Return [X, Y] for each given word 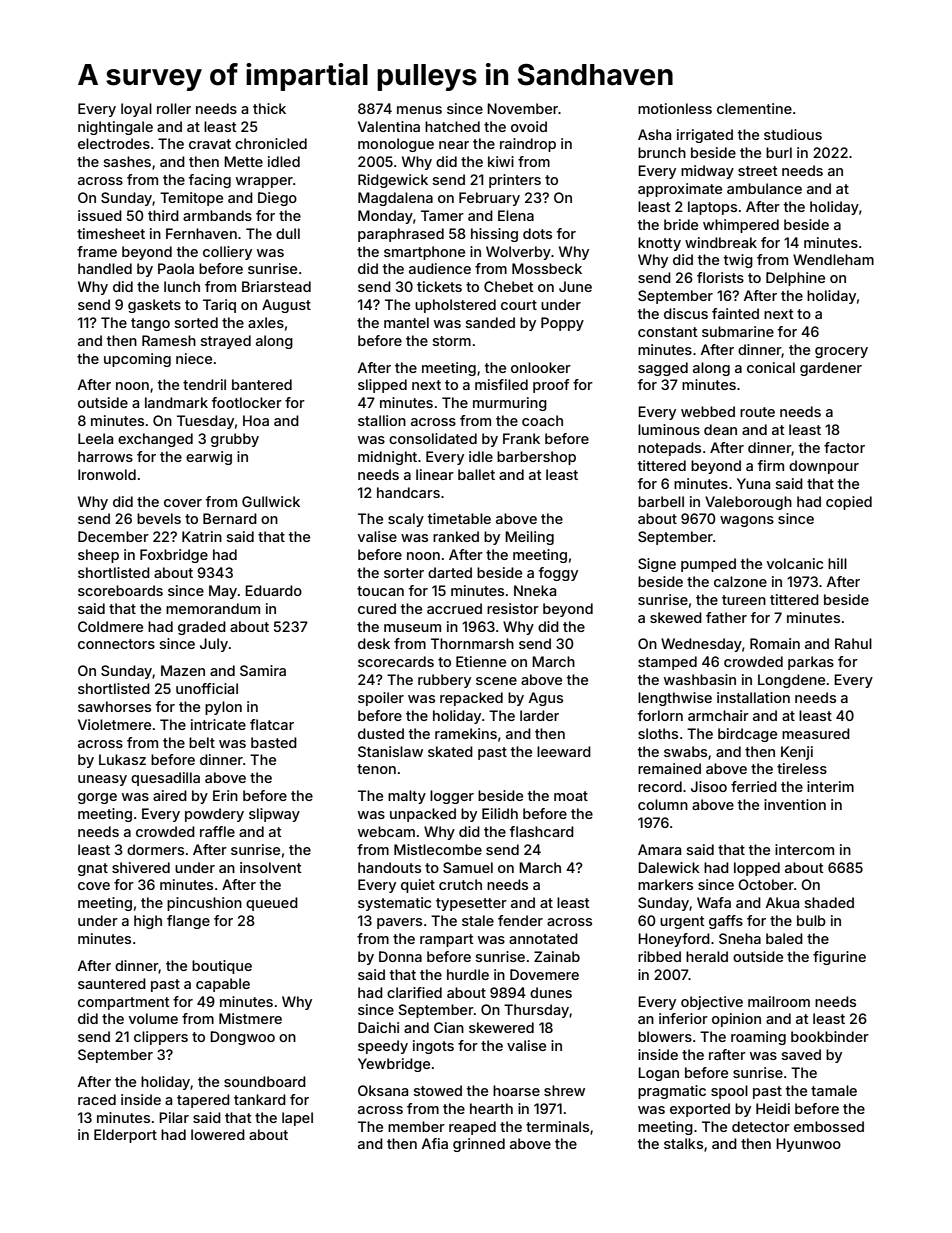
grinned [479, 1145]
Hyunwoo [808, 1145]
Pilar [174, 1117]
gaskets [154, 306]
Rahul [853, 643]
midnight [387, 458]
